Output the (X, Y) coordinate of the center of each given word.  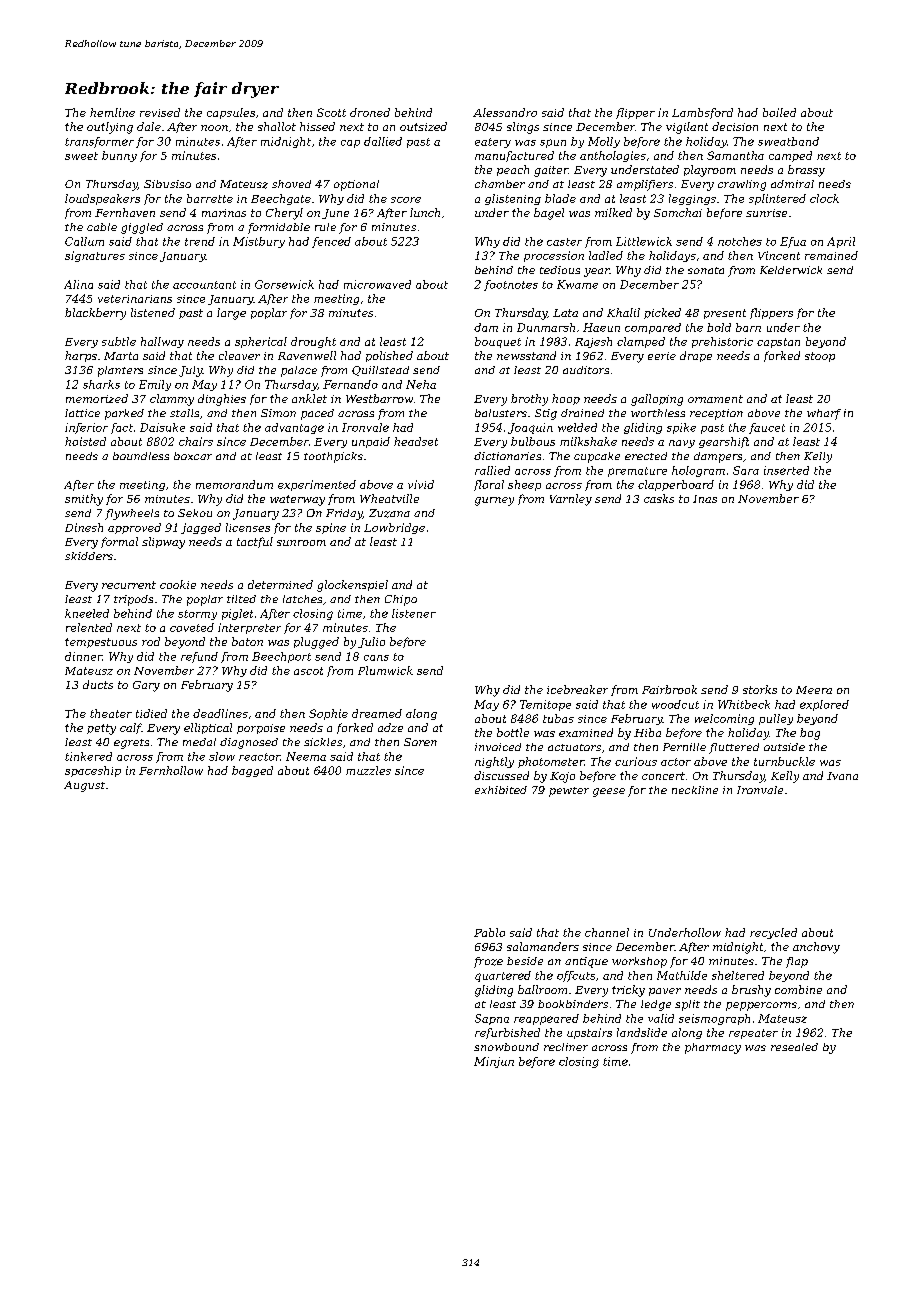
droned (370, 112)
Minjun (494, 1062)
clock (824, 198)
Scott (331, 112)
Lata (565, 313)
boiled (779, 112)
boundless (141, 456)
